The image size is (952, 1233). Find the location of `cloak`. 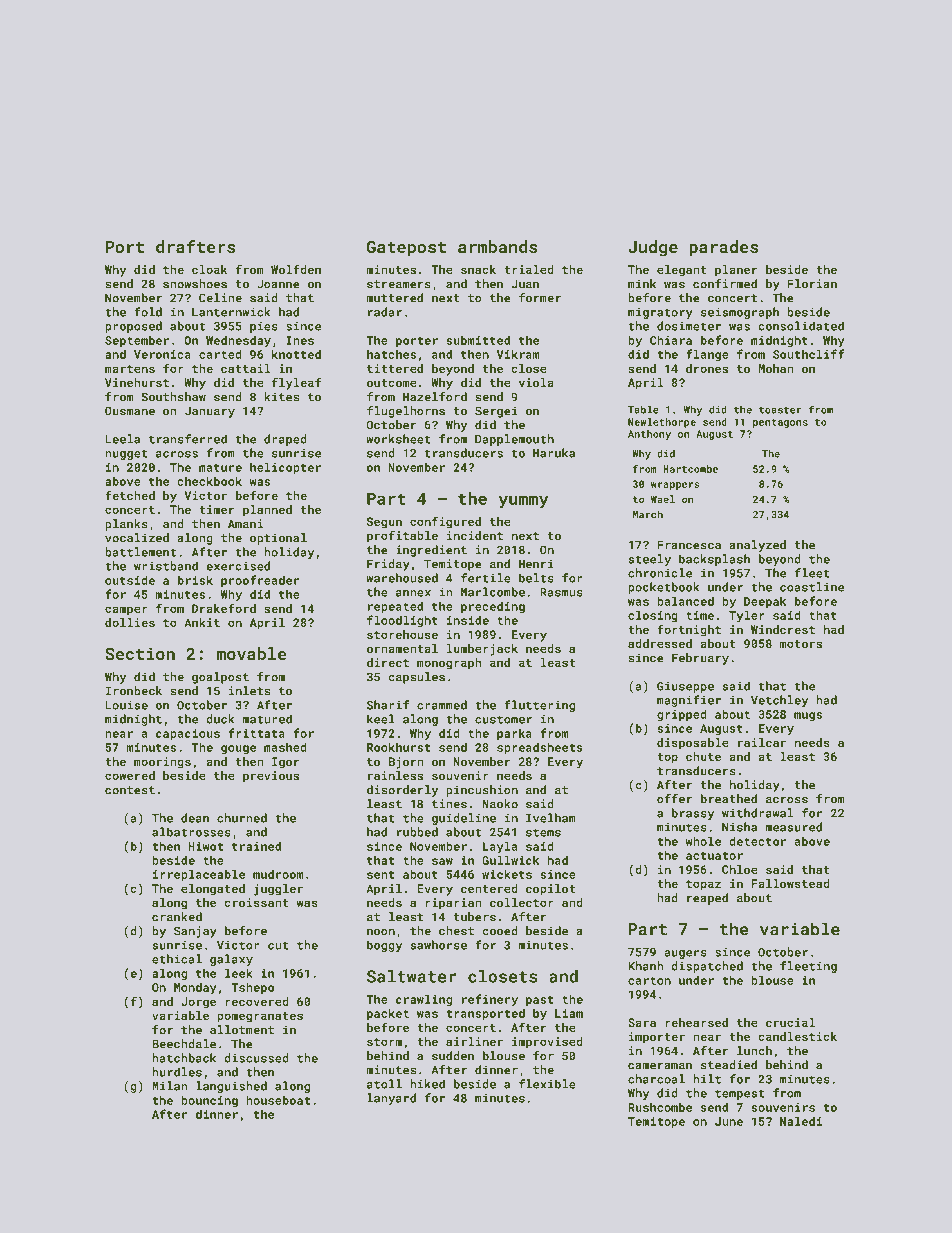

cloak is located at coordinates (209, 269).
